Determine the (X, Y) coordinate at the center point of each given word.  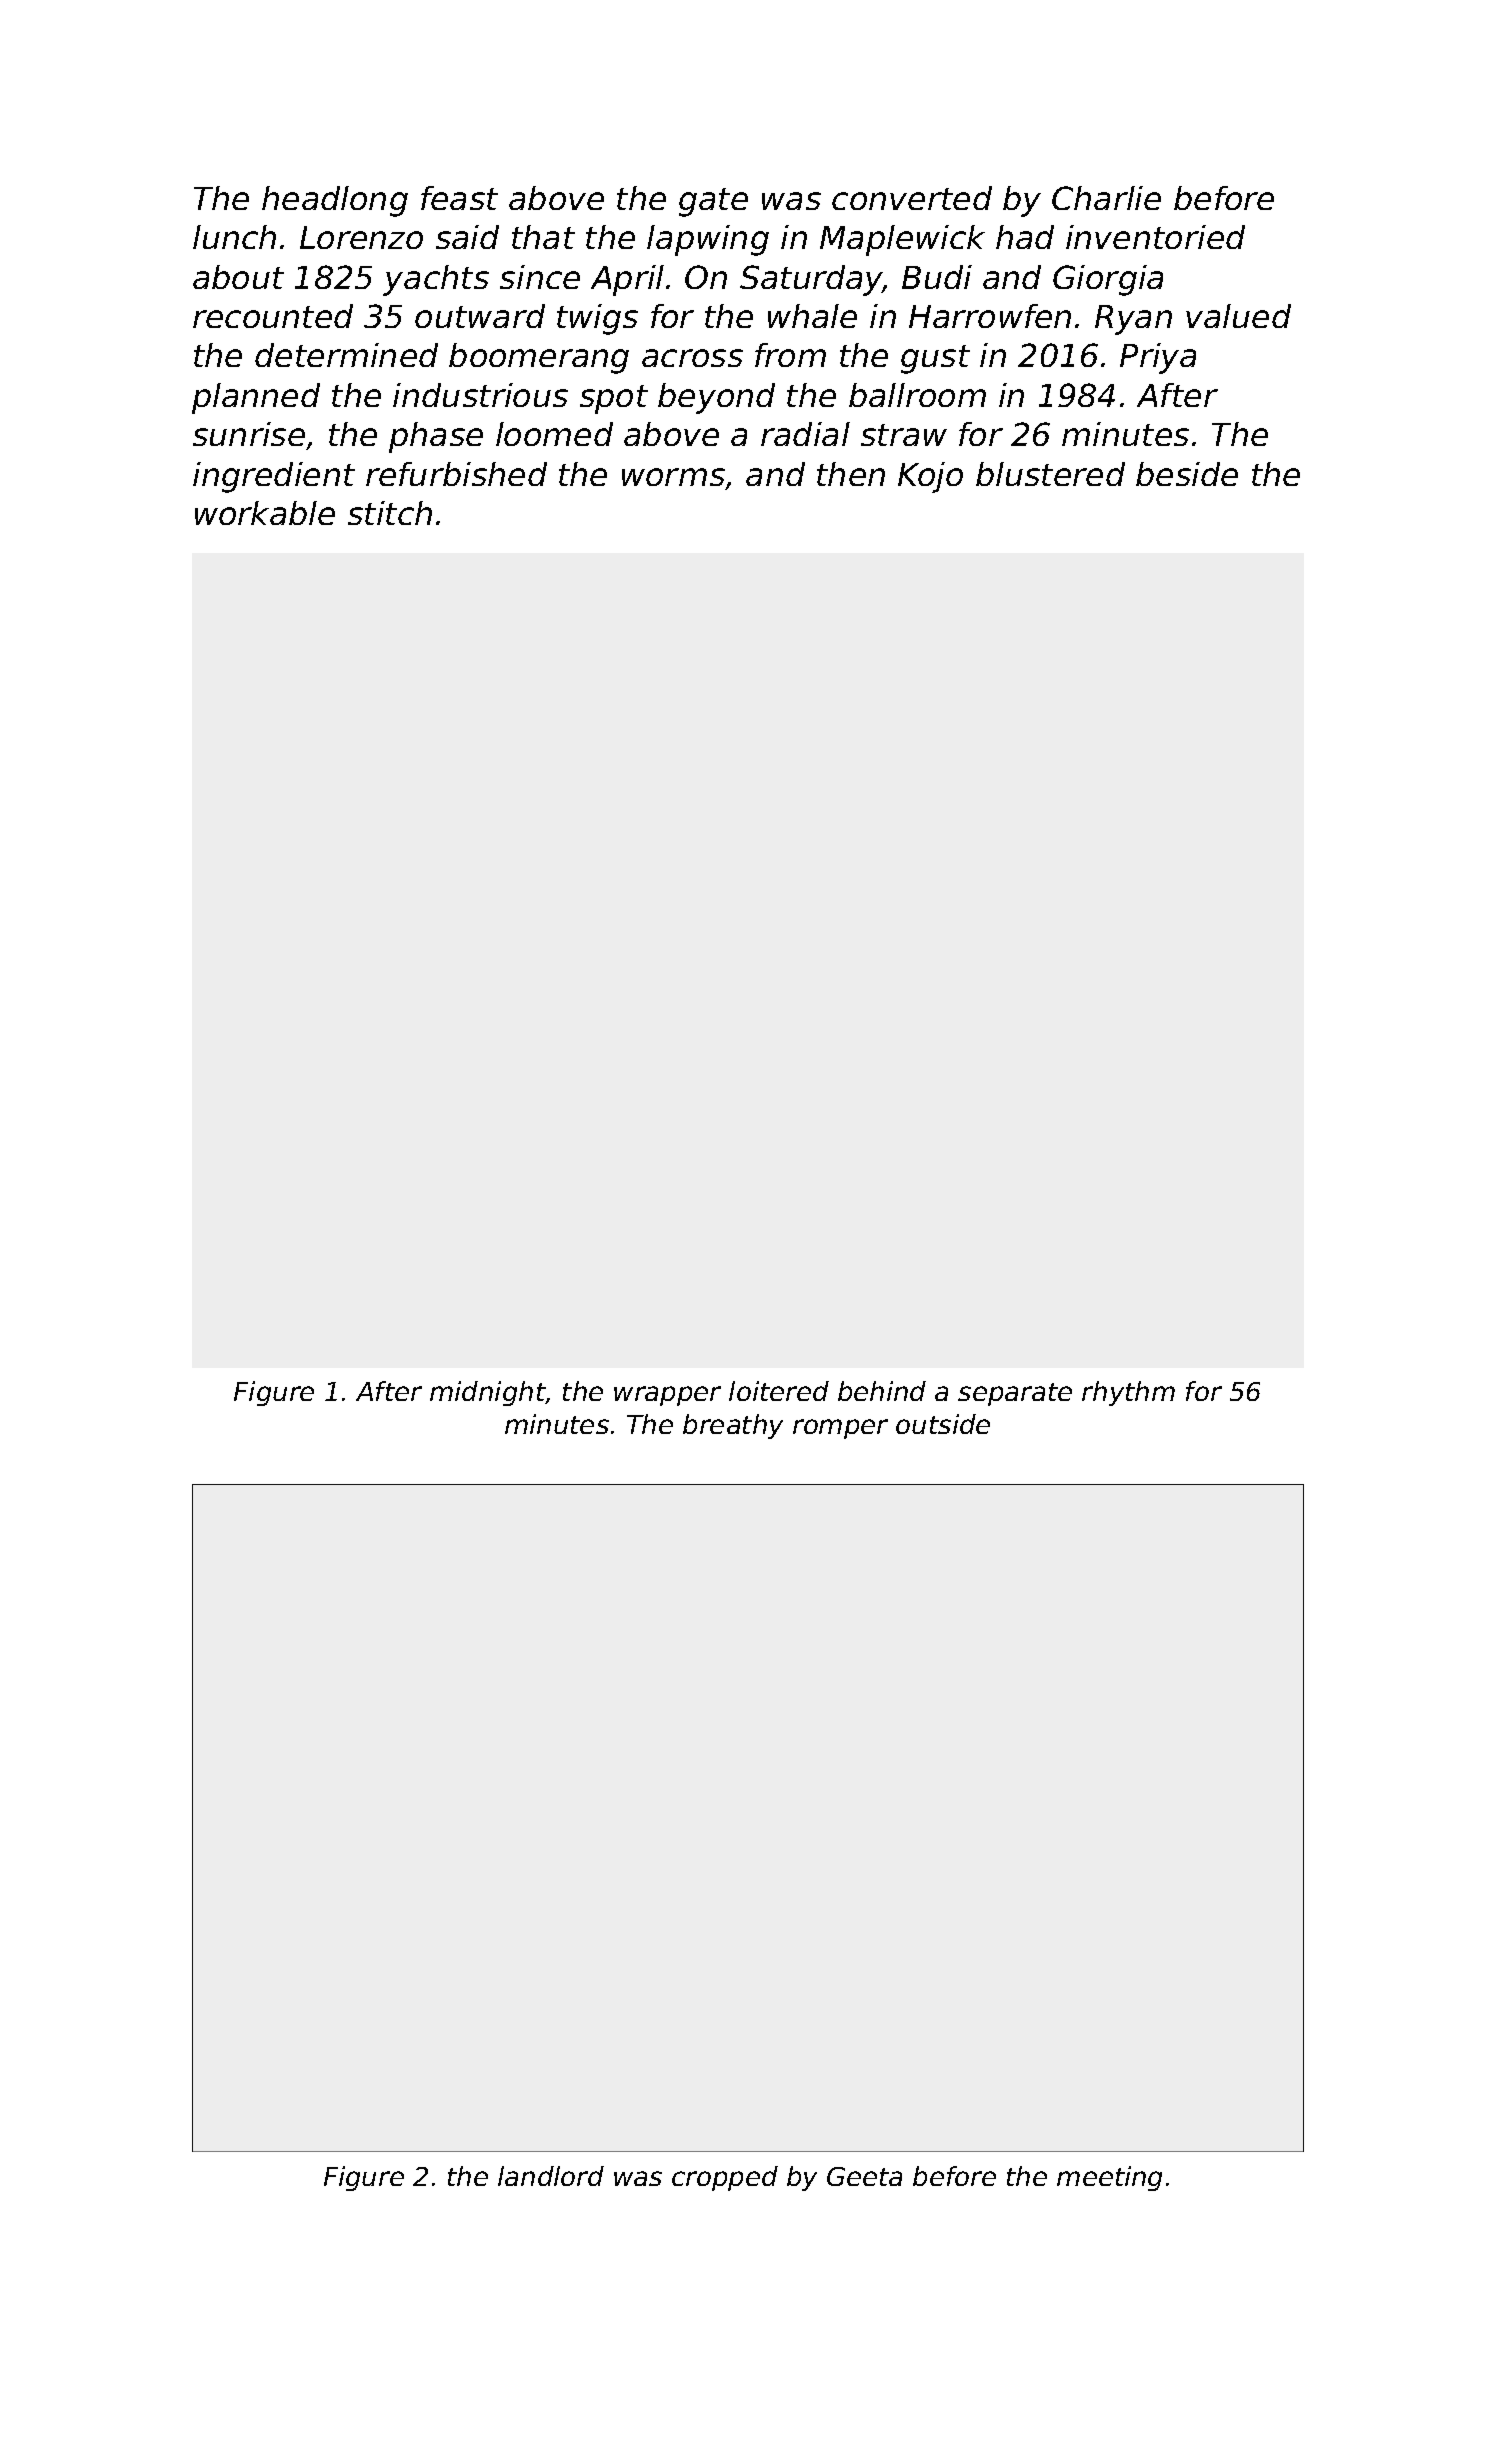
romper (840, 1429)
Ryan (1133, 320)
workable (265, 513)
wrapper (667, 1396)
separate (1015, 1394)
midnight (488, 1393)
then (851, 474)
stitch (390, 513)
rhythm (1128, 1393)
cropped (725, 2178)
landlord (551, 2176)
